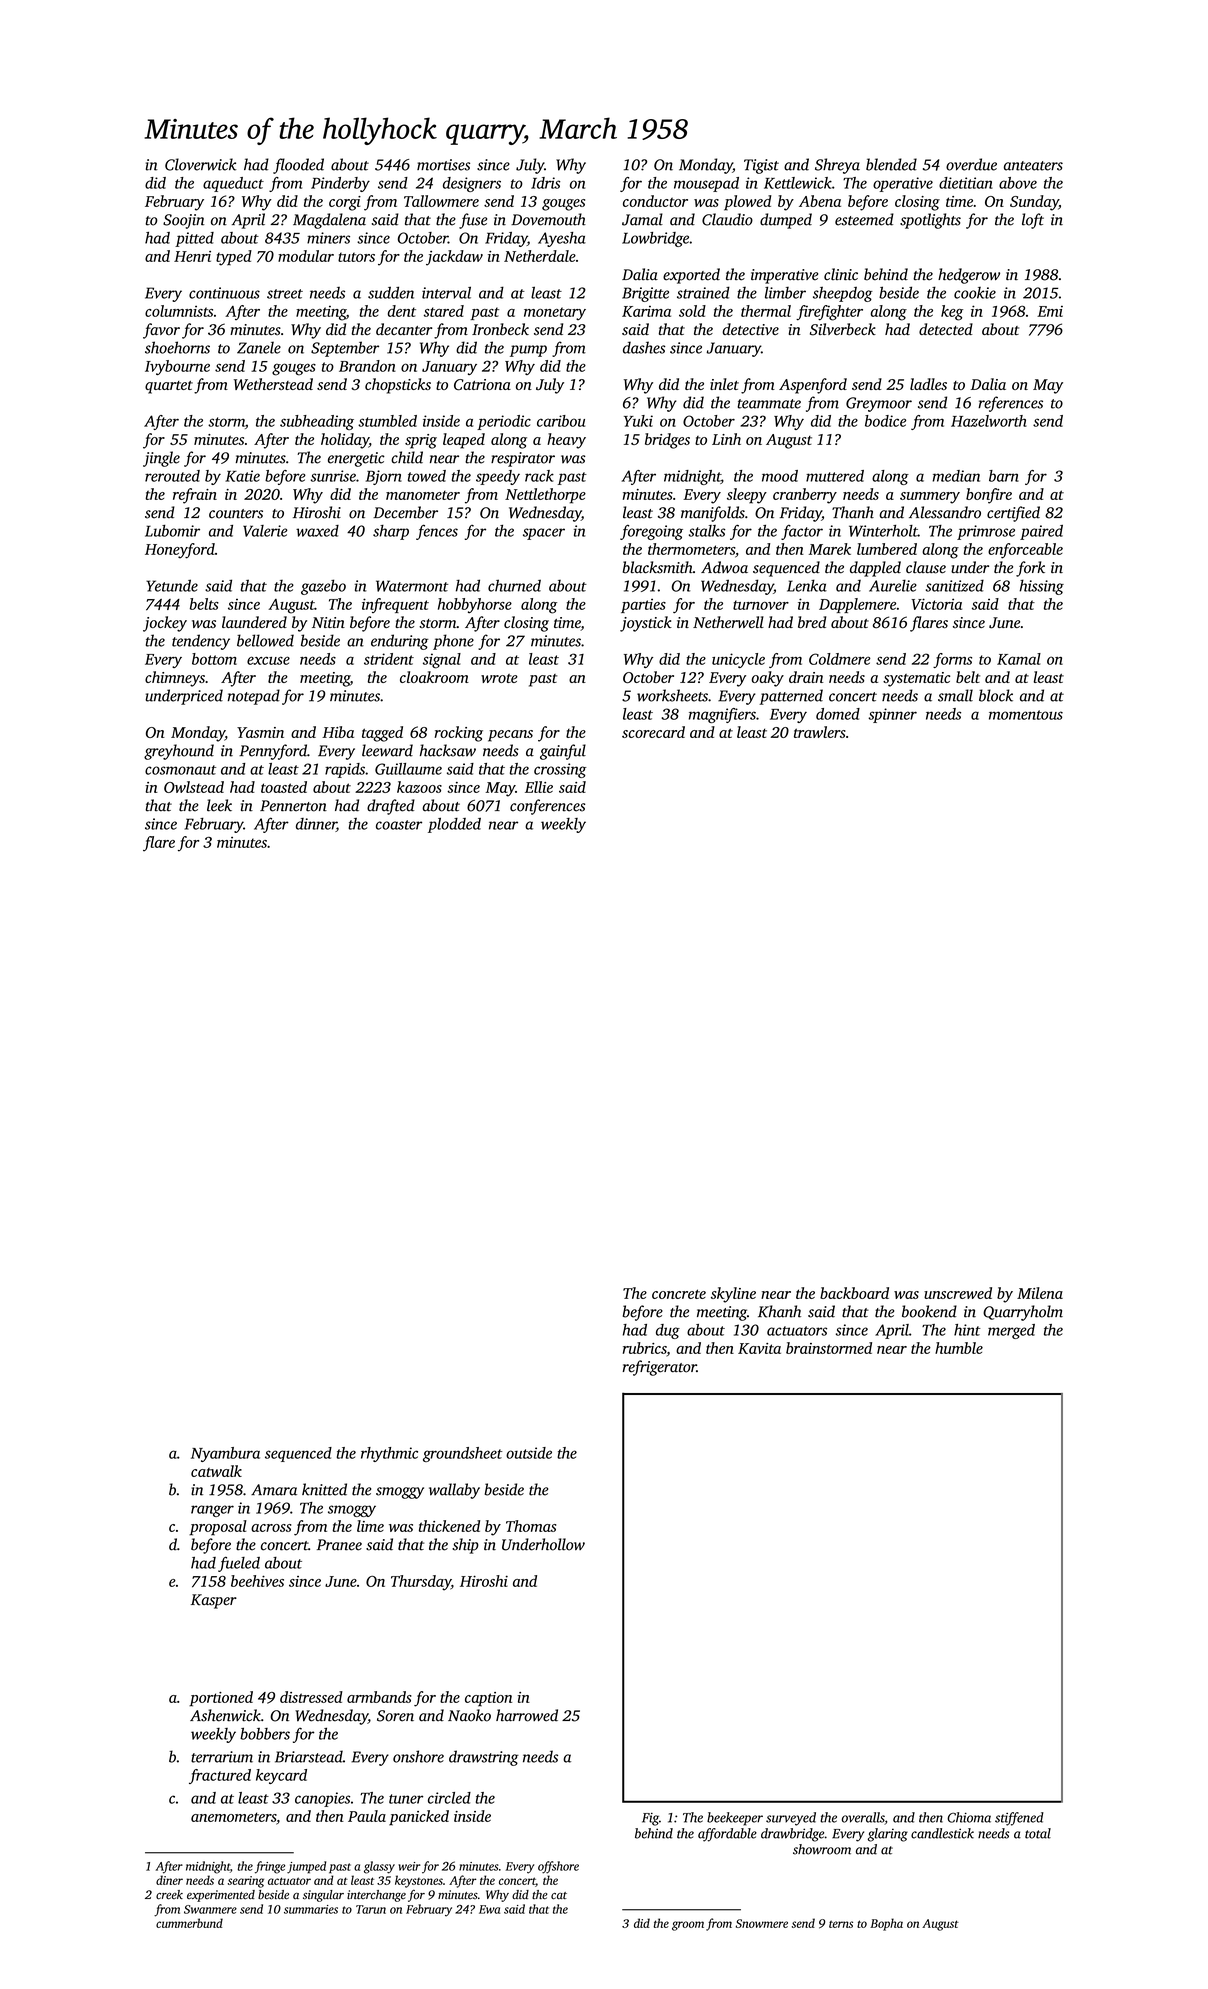 This document has width=1208, height=1989. Describe the element at coordinates (1040, 1293) in the document. I see `Milena` at that location.
